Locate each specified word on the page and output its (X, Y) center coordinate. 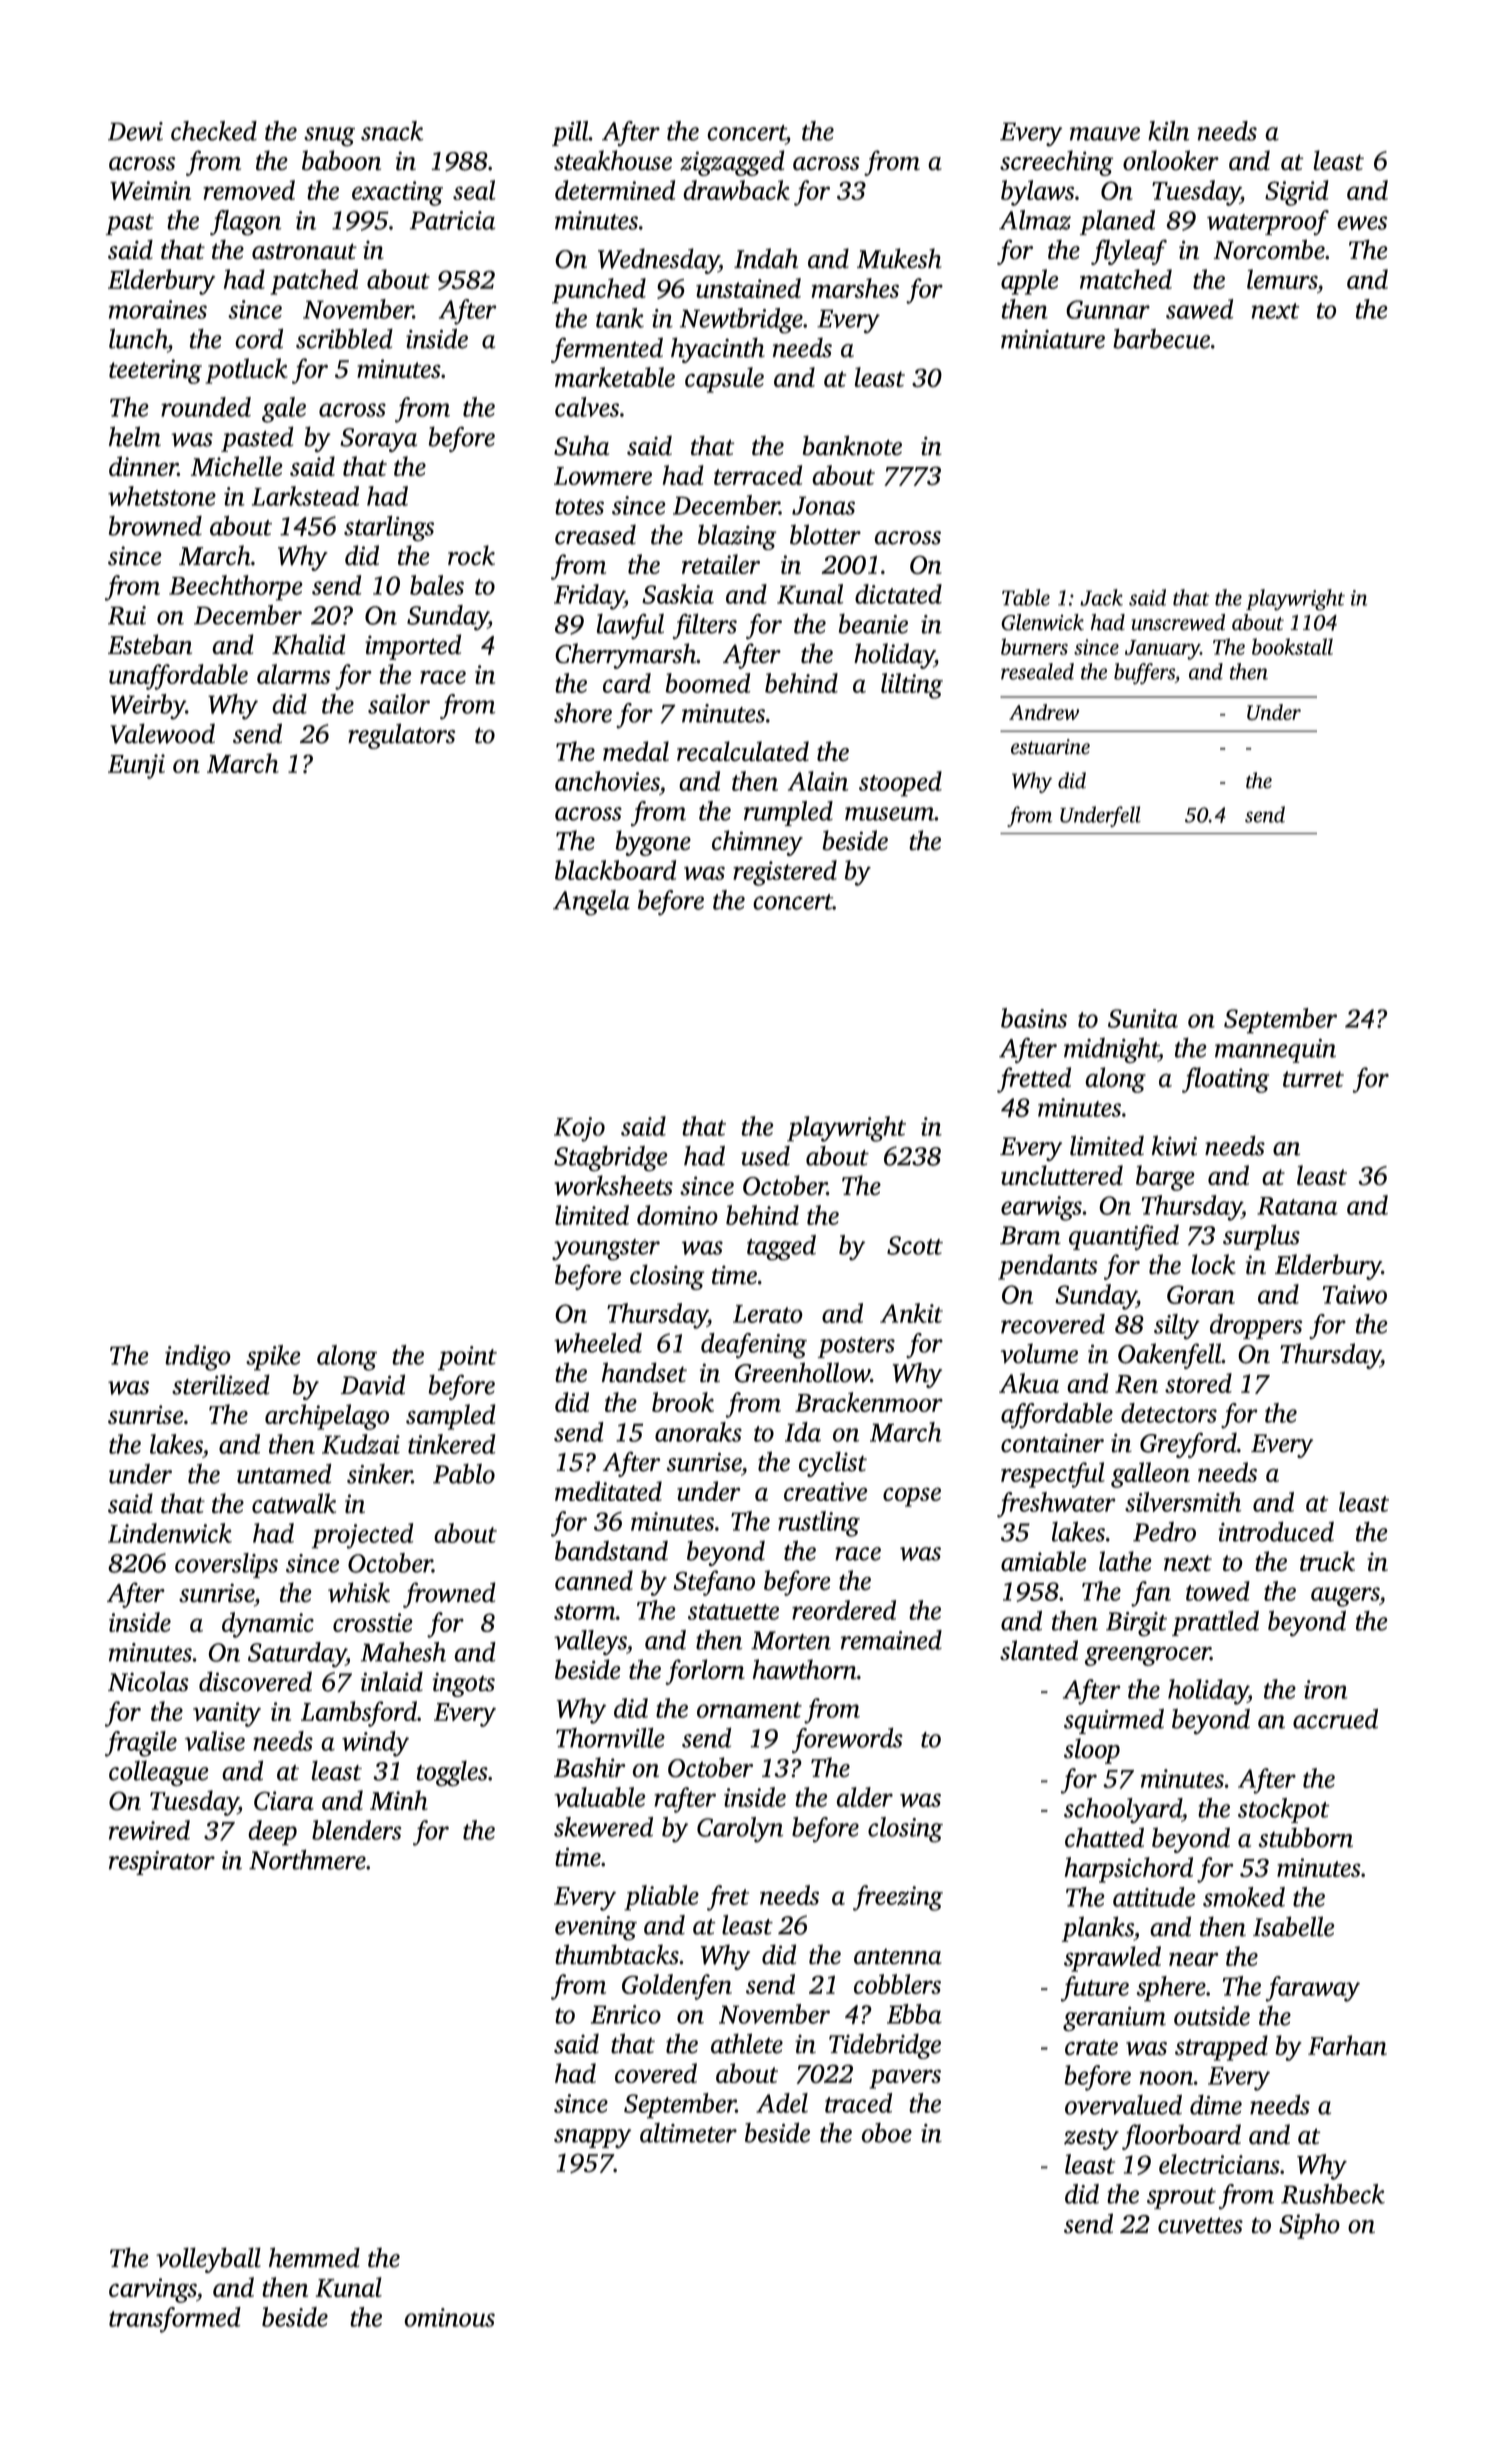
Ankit (911, 1313)
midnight (1111, 1050)
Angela (591, 903)
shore (583, 713)
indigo (198, 1358)
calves (587, 407)
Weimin (150, 190)
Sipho (1309, 2226)
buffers (1144, 673)
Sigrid (1297, 193)
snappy (592, 2138)
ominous (449, 2317)
